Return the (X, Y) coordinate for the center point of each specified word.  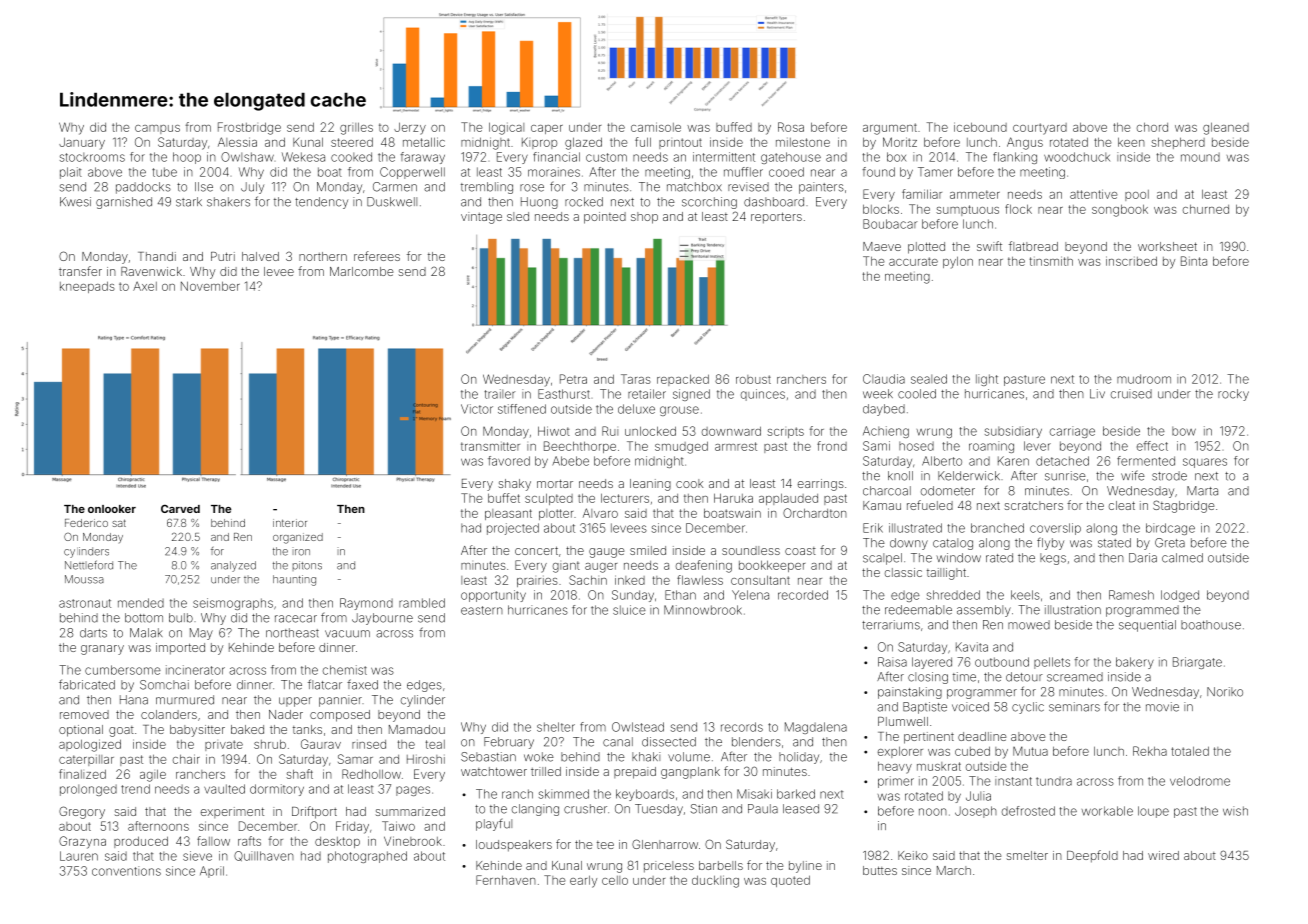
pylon (958, 263)
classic (903, 572)
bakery (1135, 663)
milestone (803, 142)
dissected (669, 742)
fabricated (87, 684)
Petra (573, 379)
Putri (223, 256)
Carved (180, 508)
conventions (126, 871)
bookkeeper (772, 566)
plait (71, 173)
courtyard (1040, 129)
